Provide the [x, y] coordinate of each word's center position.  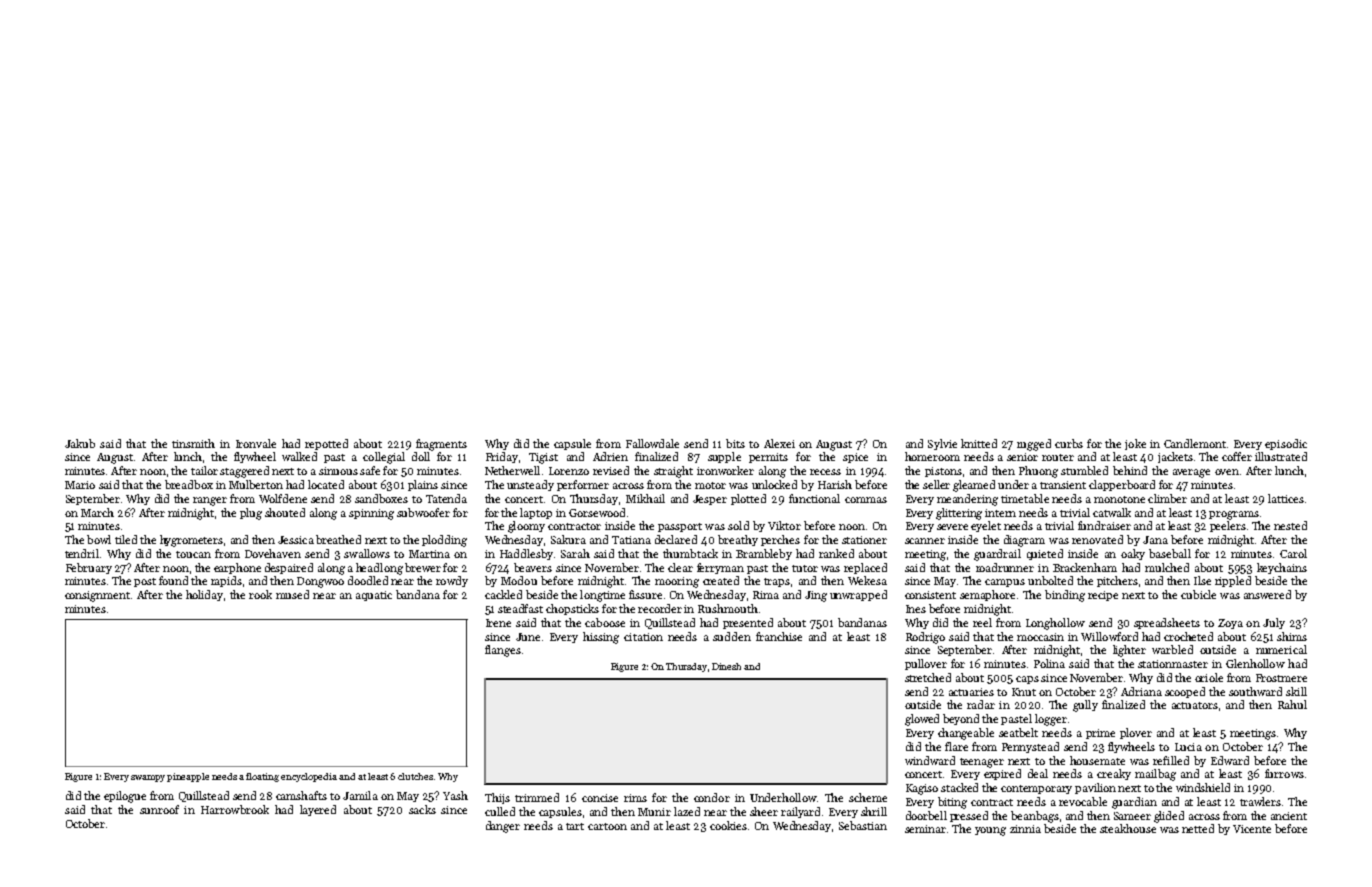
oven [1227, 472]
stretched [928, 677]
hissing [601, 638]
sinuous [338, 471]
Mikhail [645, 498]
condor [712, 797]
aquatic [374, 596]
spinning [371, 514]
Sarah [575, 553]
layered [318, 810]
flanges [503, 651]
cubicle [1198, 594]
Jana [1155, 540]
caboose [605, 622]
